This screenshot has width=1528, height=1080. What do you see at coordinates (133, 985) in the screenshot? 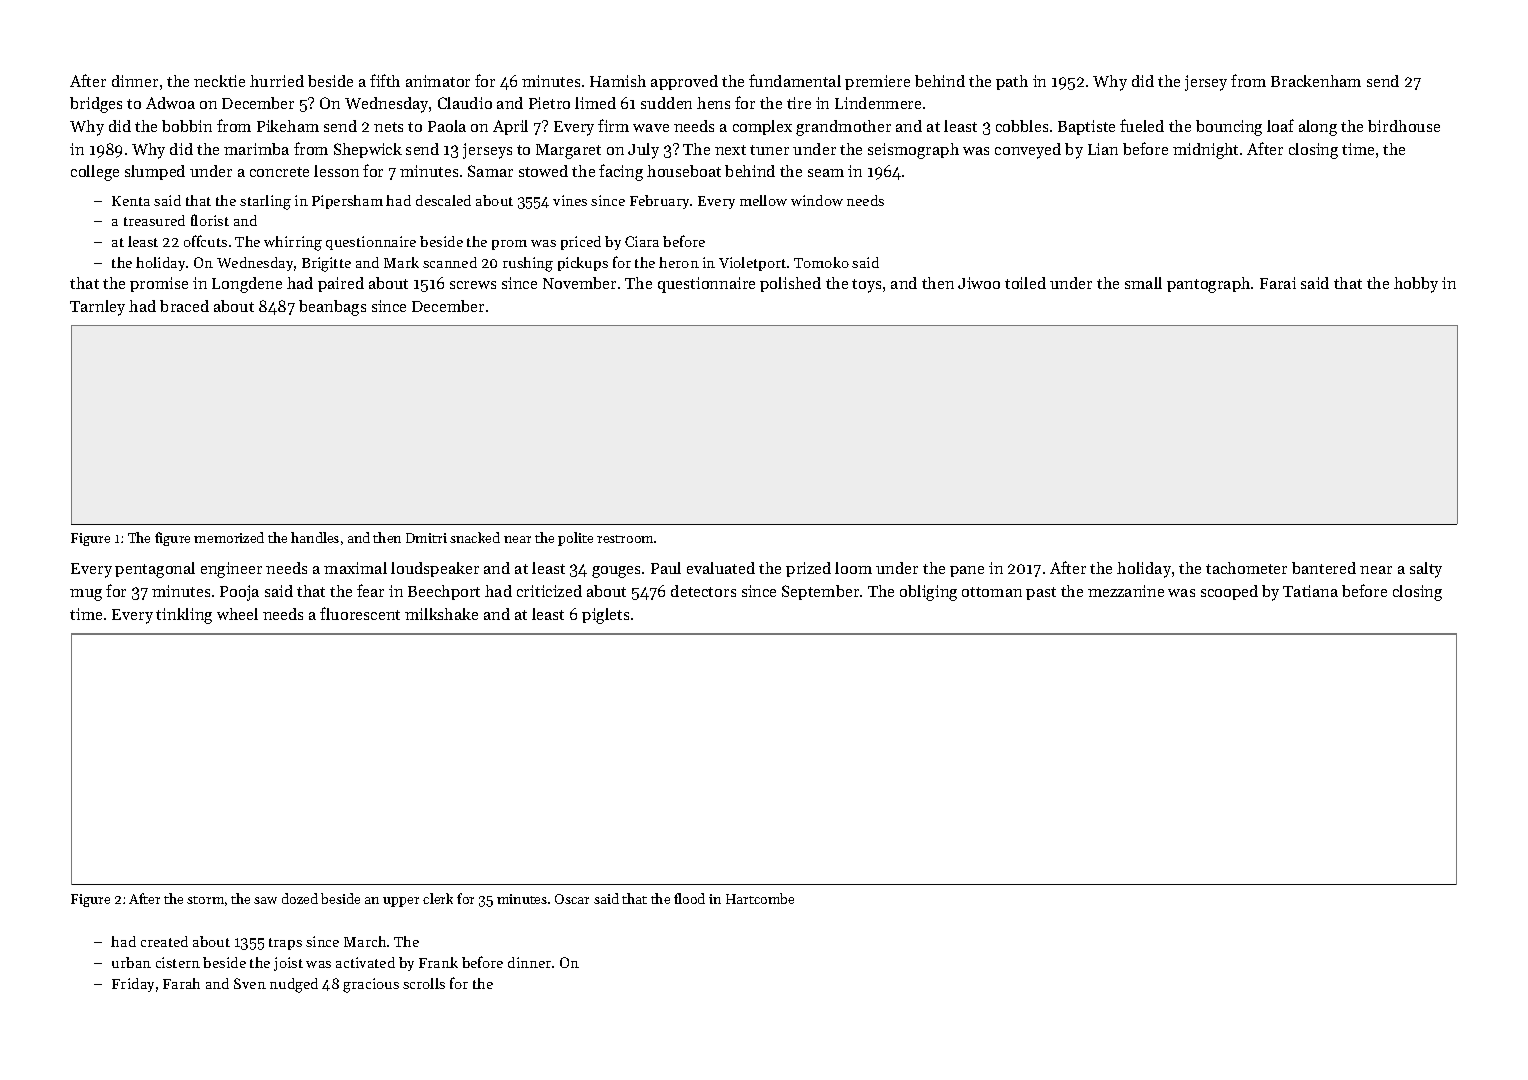
I see `Friday` at bounding box center [133, 985].
